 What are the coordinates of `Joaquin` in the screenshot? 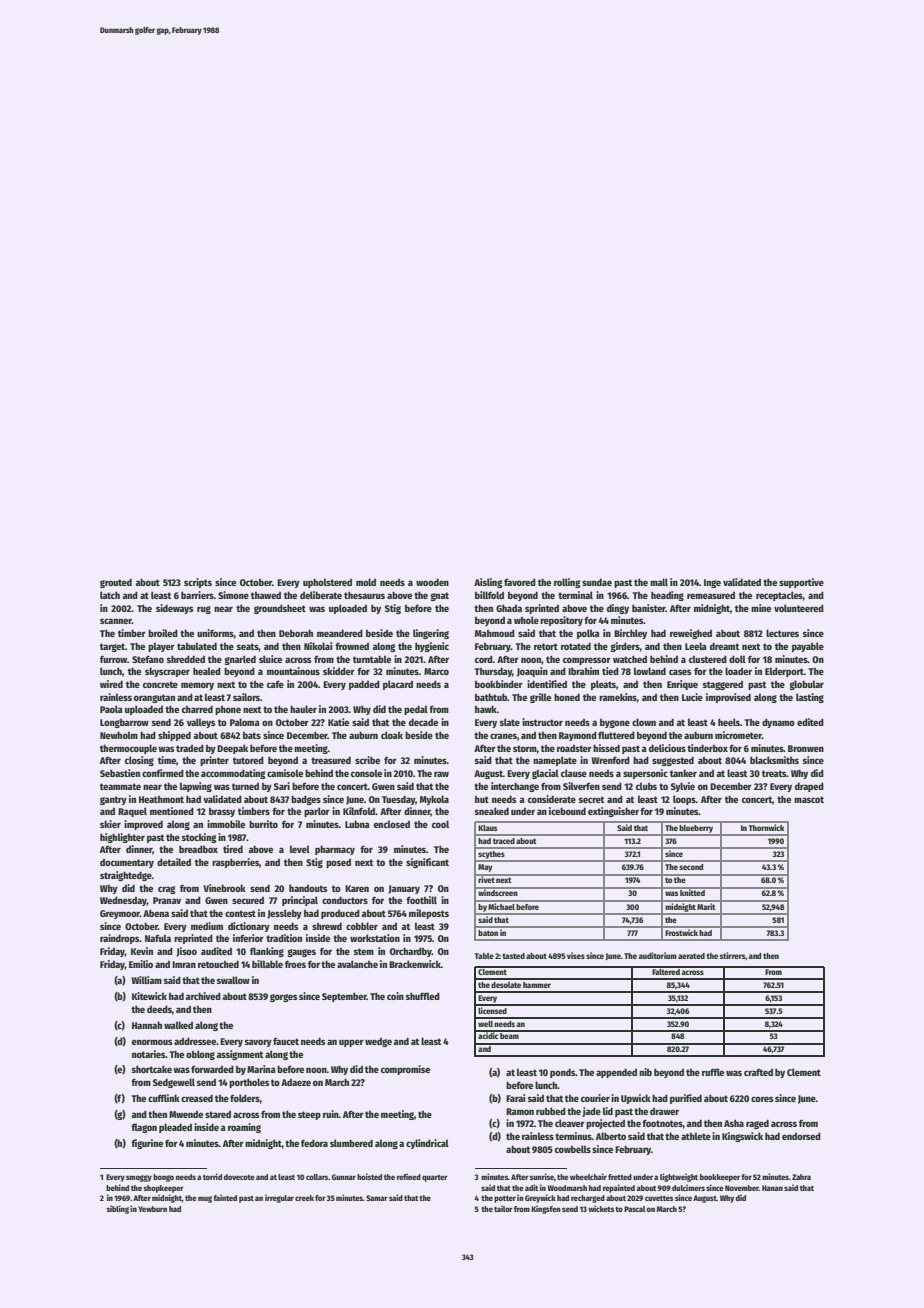 It's located at (532, 672).
